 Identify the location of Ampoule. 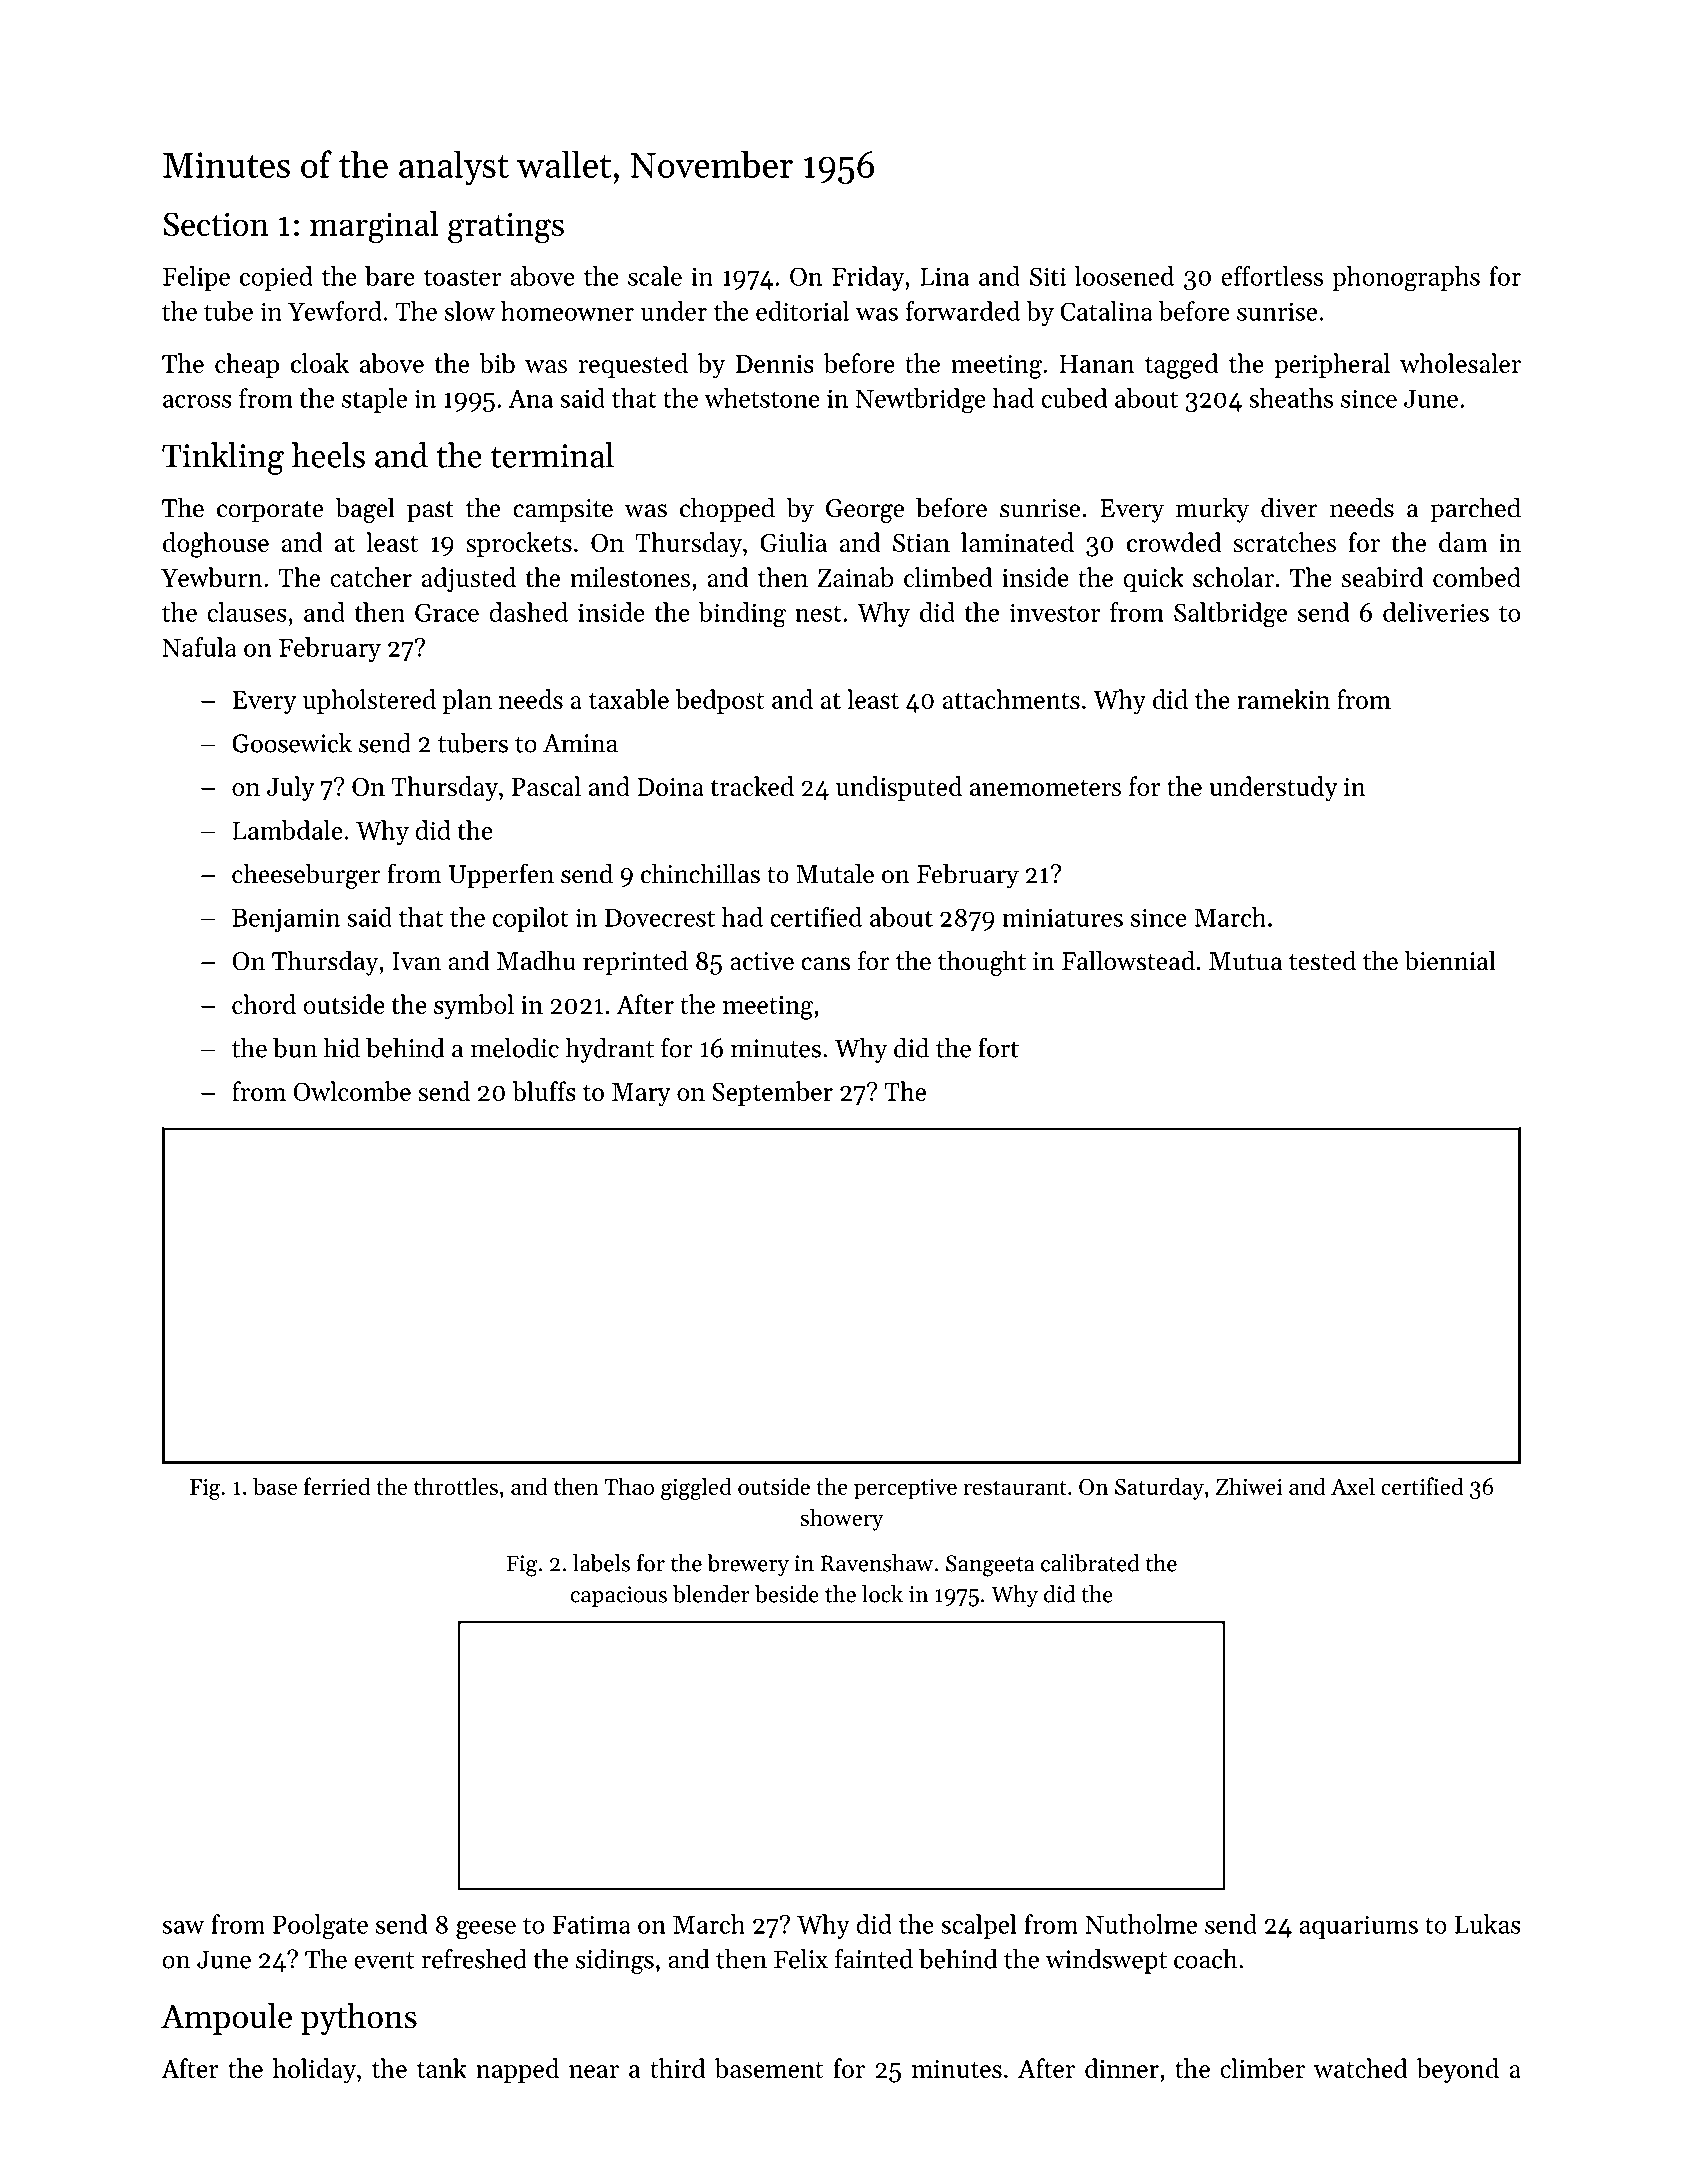
(226, 2019).
